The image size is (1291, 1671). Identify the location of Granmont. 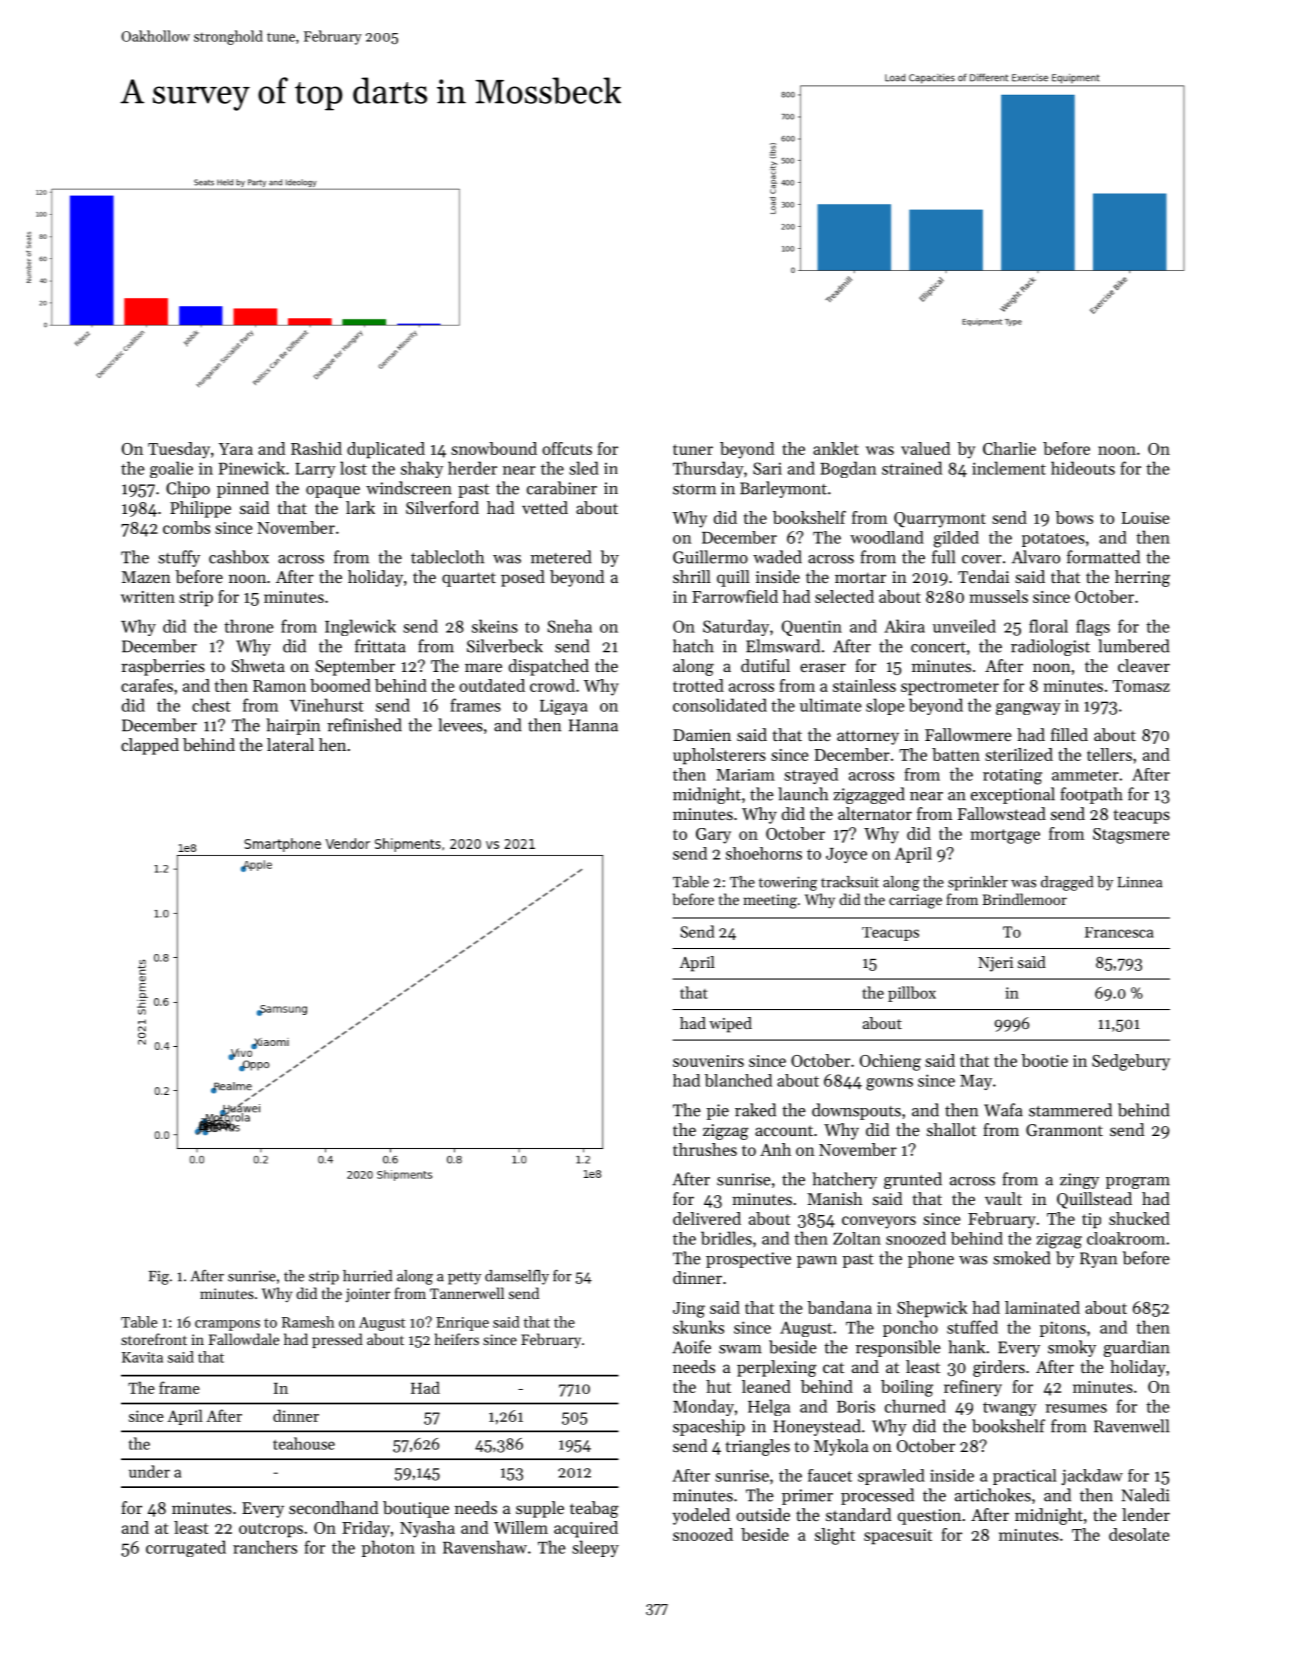
(1064, 1130).
